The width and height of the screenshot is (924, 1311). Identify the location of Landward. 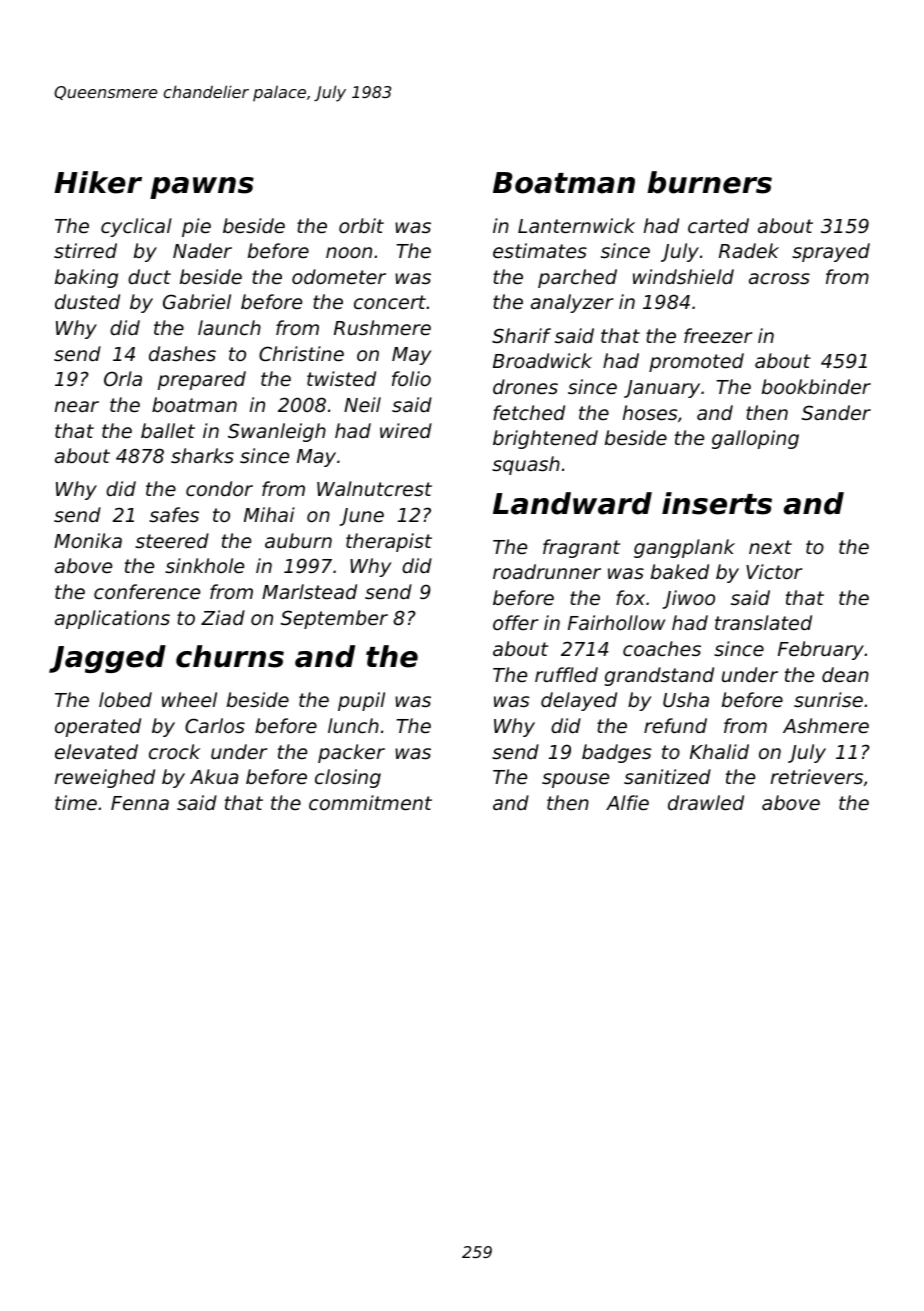
(572, 503).
